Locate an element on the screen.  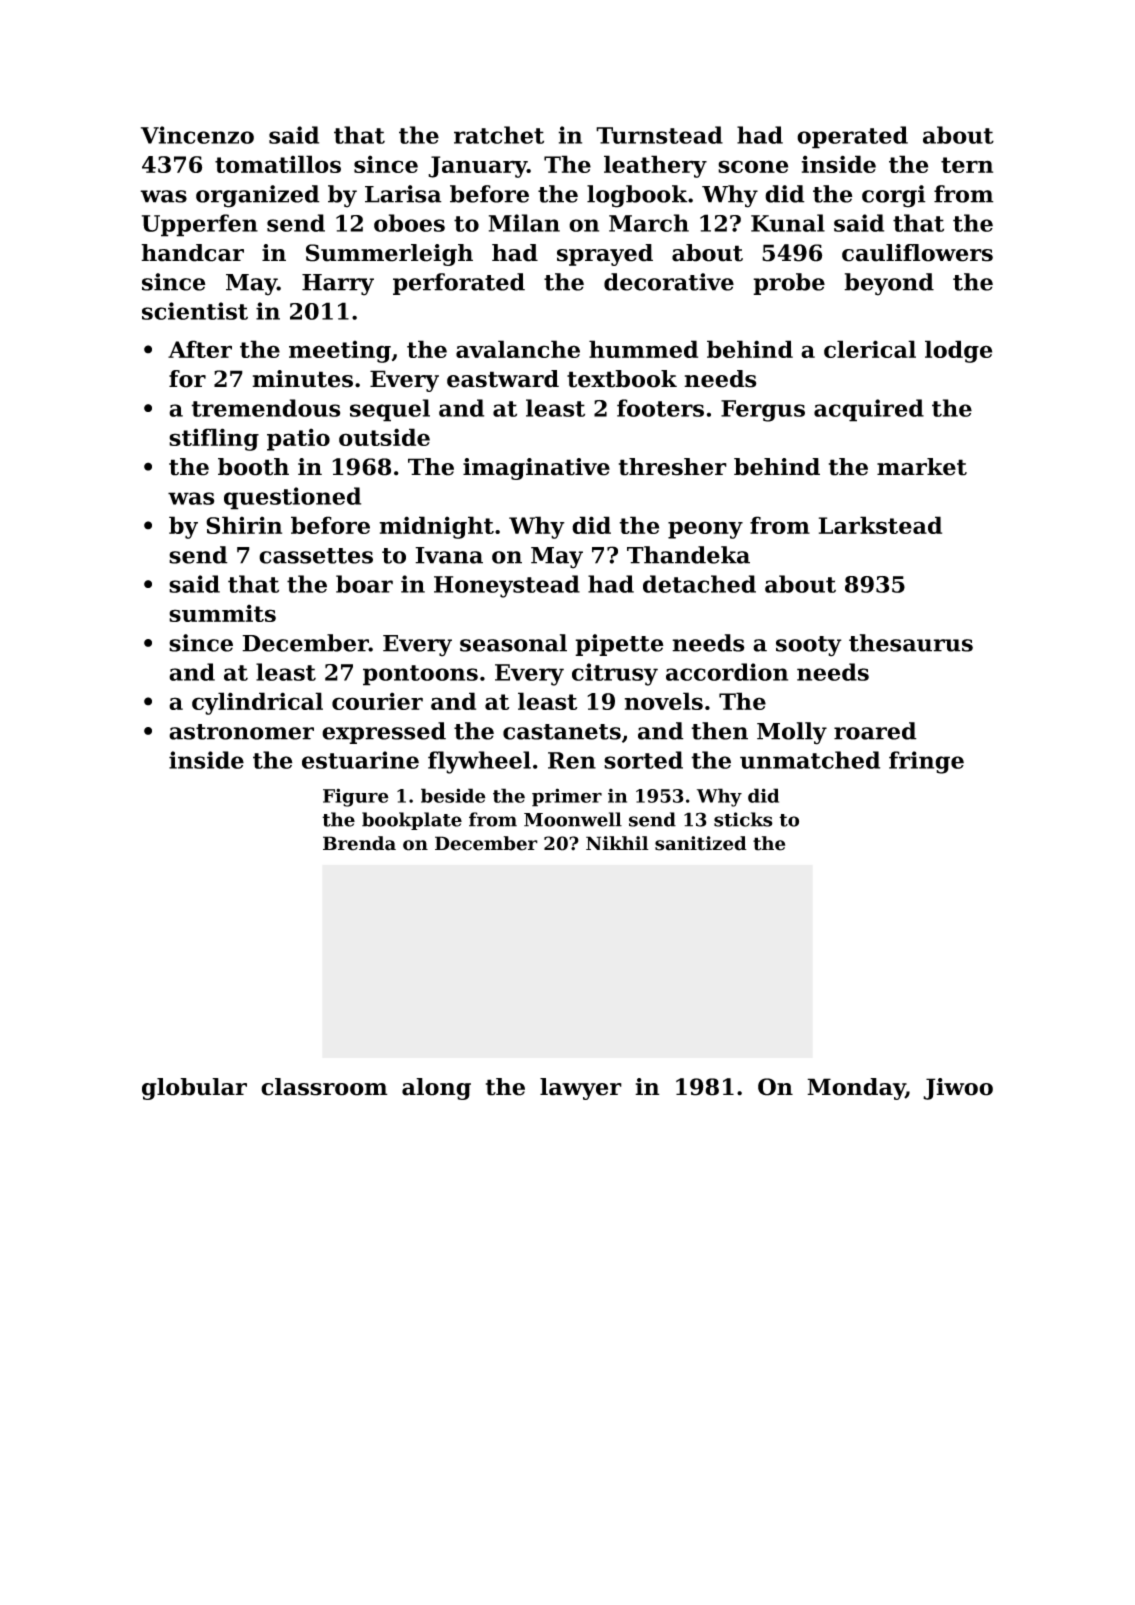
Brenda is located at coordinates (359, 843).
